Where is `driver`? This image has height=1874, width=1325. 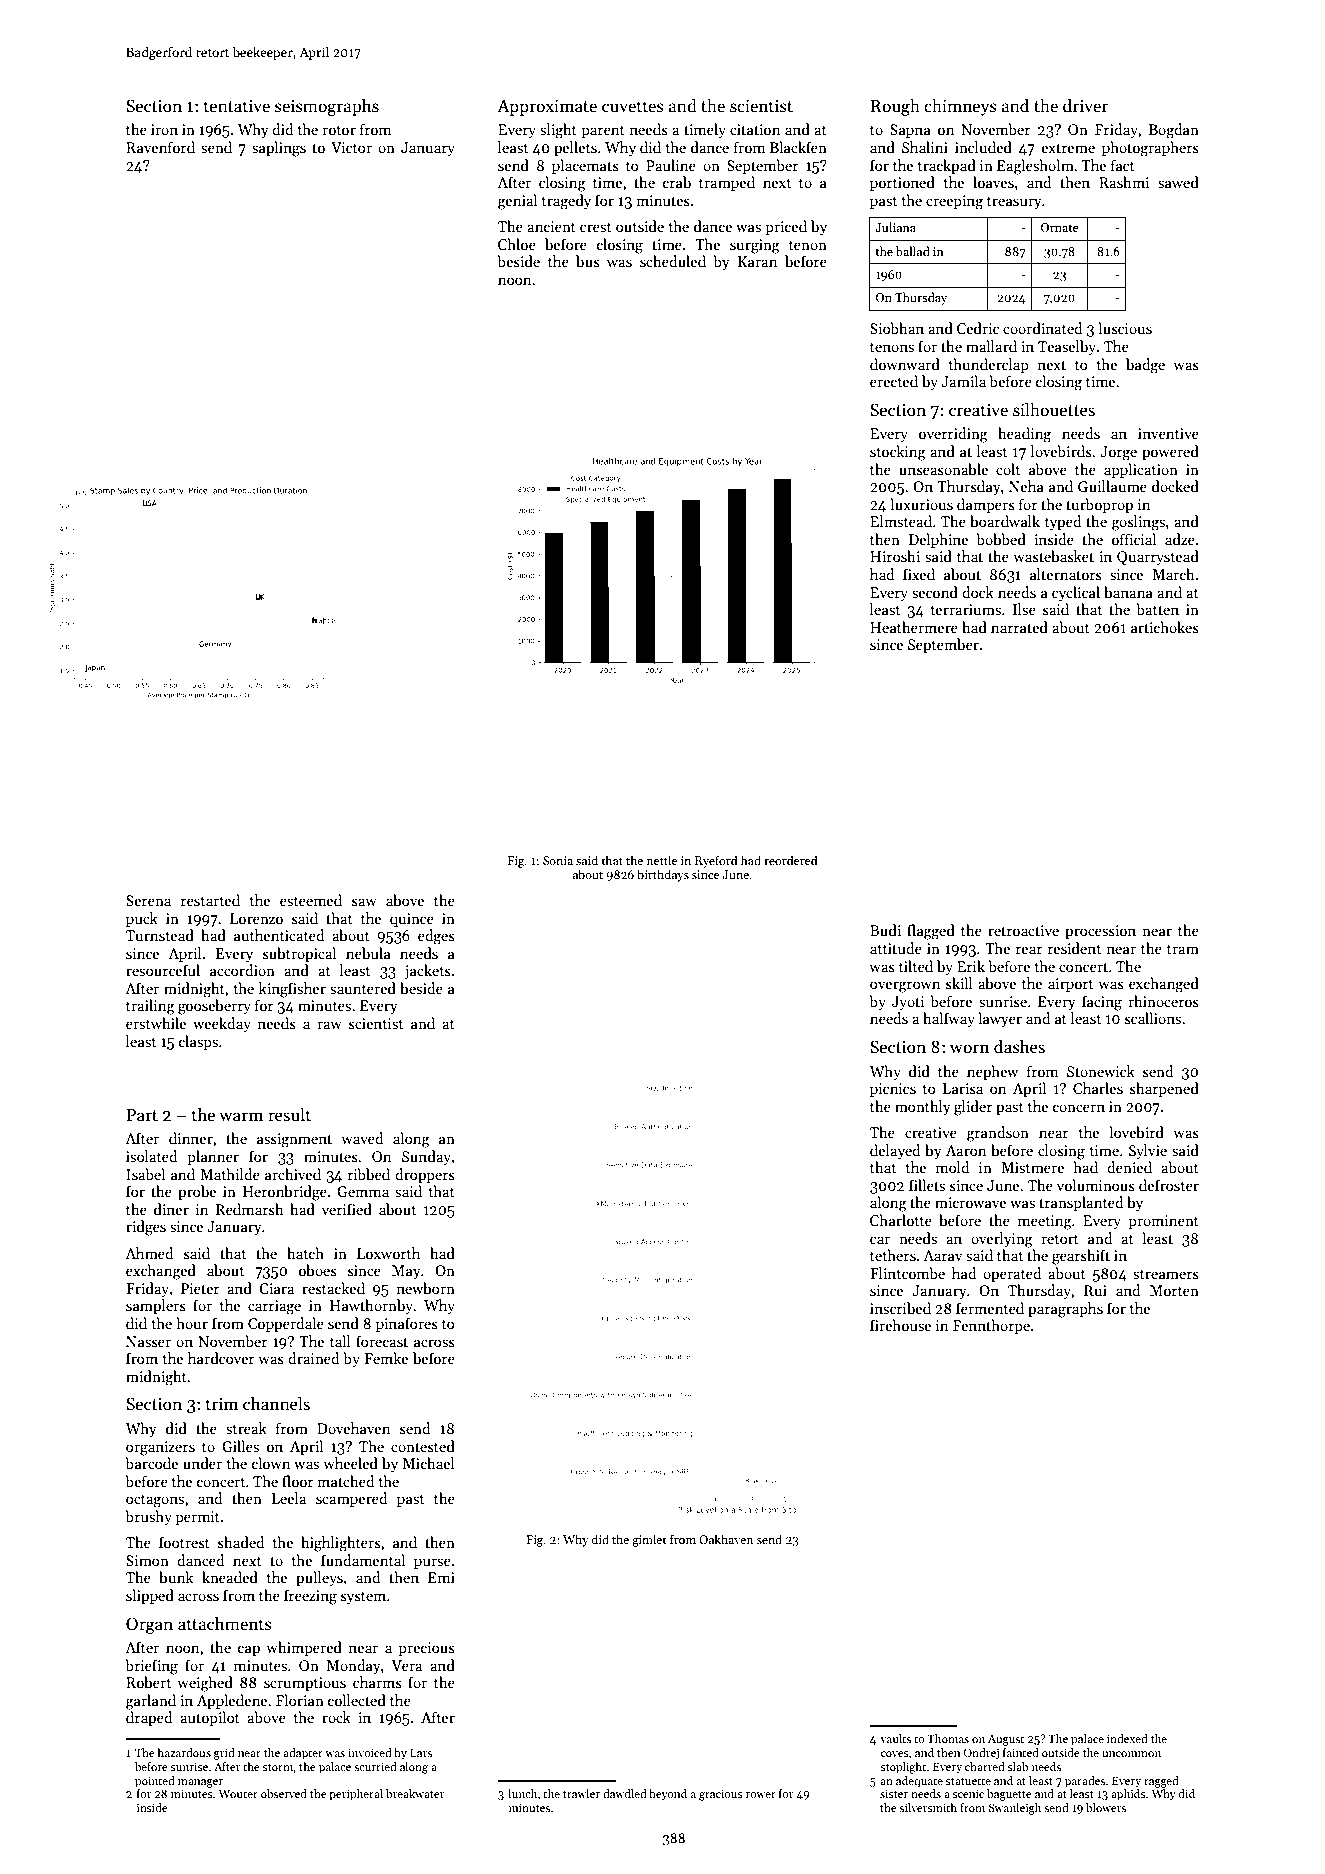
driver is located at coordinates (1086, 106).
